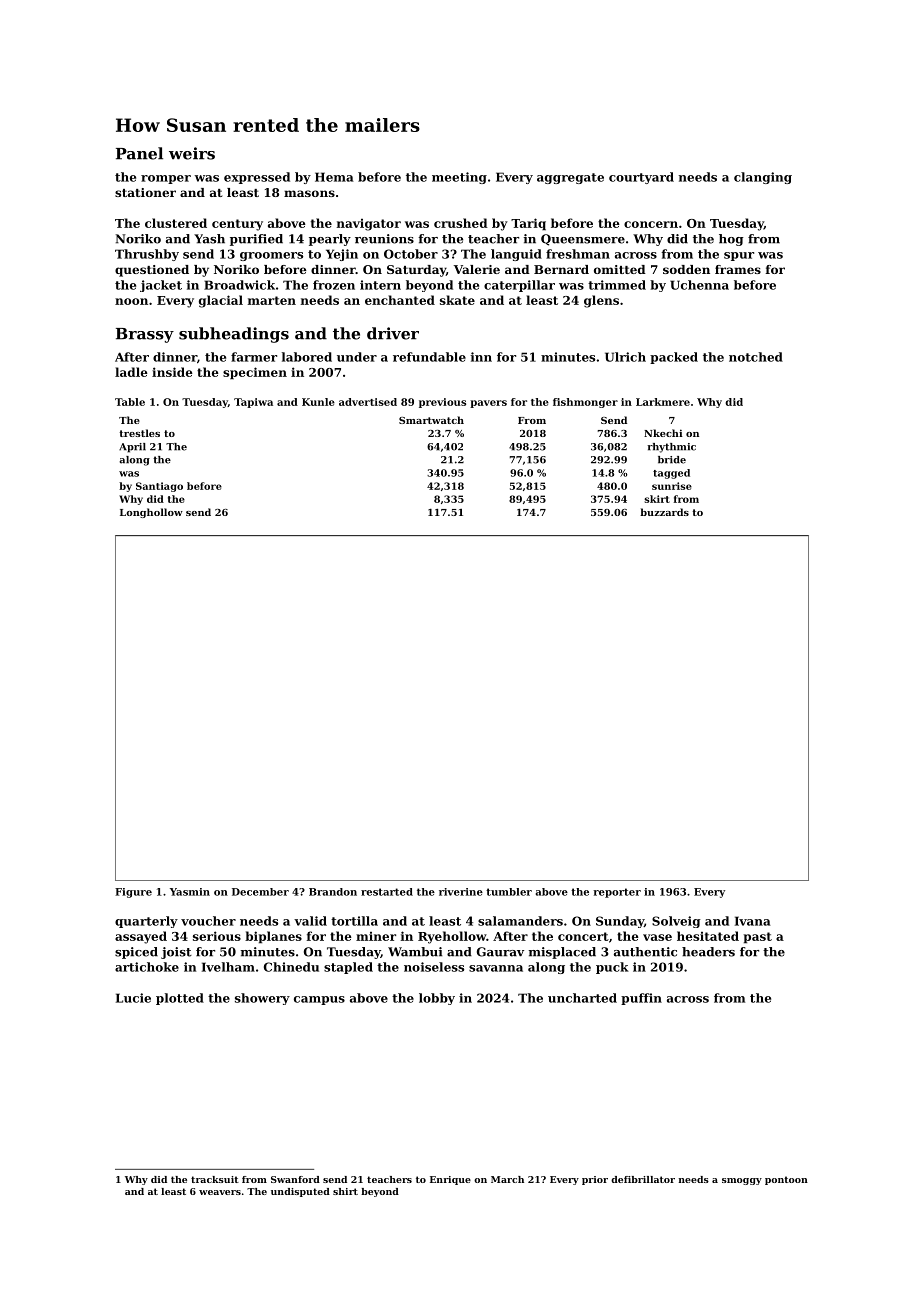  Describe the element at coordinates (431, 420) in the page. I see `Smartwatch` at that location.
